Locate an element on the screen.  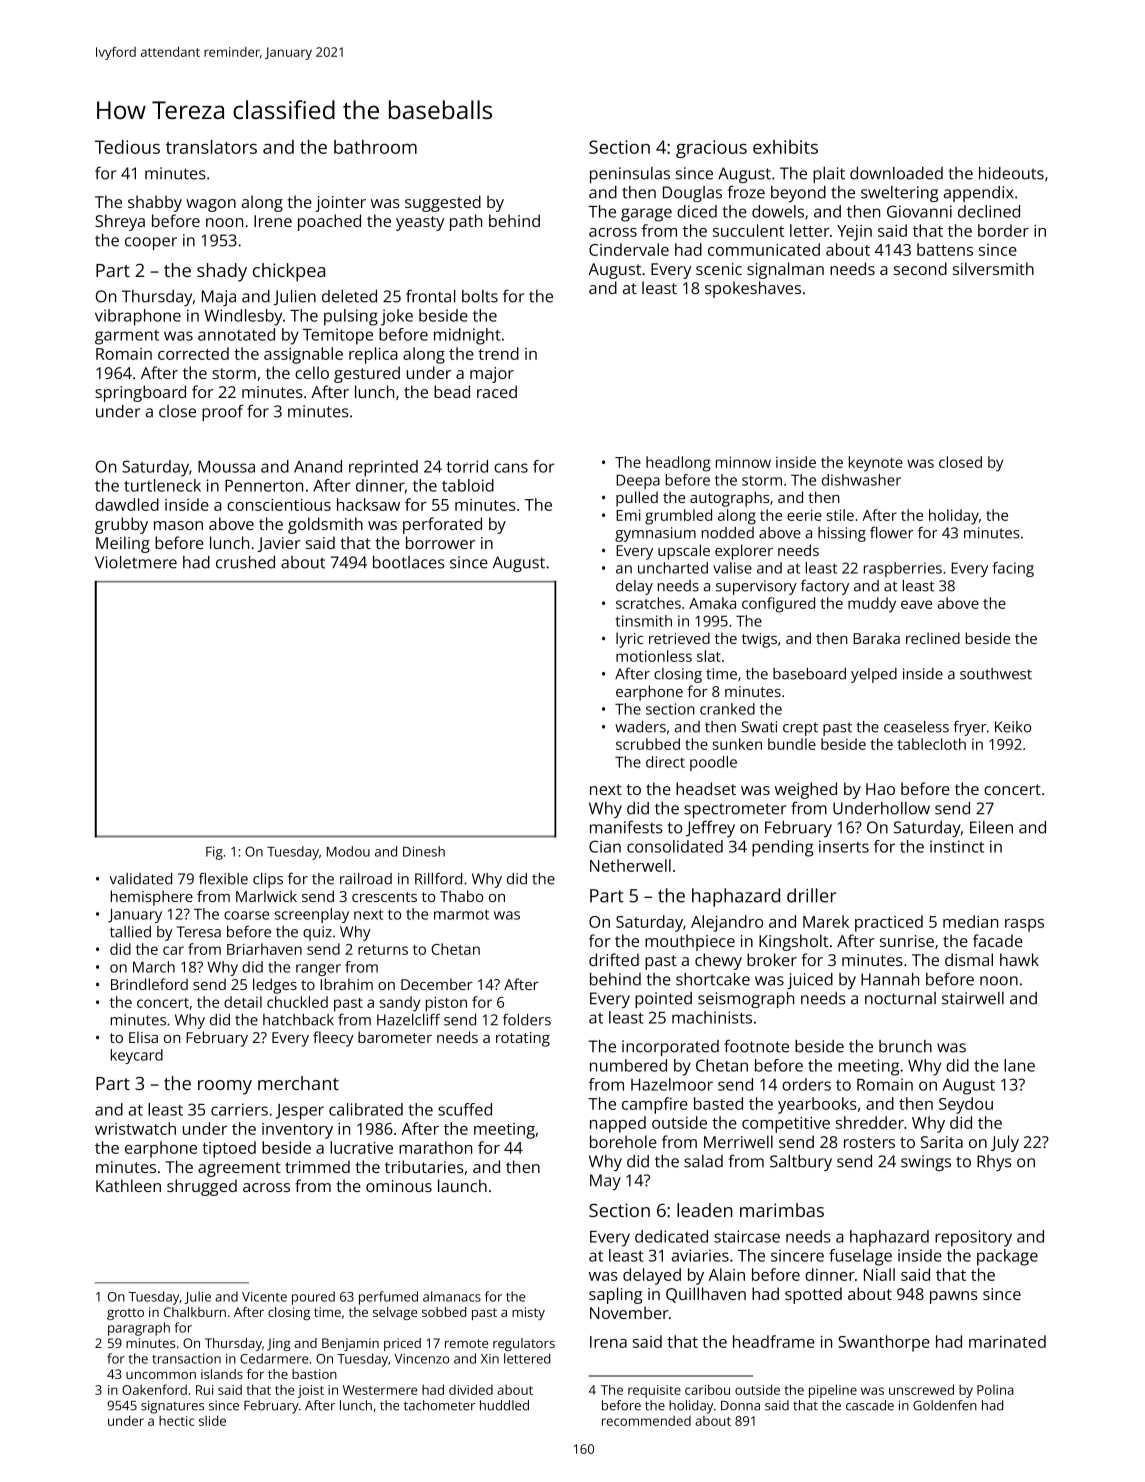
hideouts is located at coordinates (1011, 173).
